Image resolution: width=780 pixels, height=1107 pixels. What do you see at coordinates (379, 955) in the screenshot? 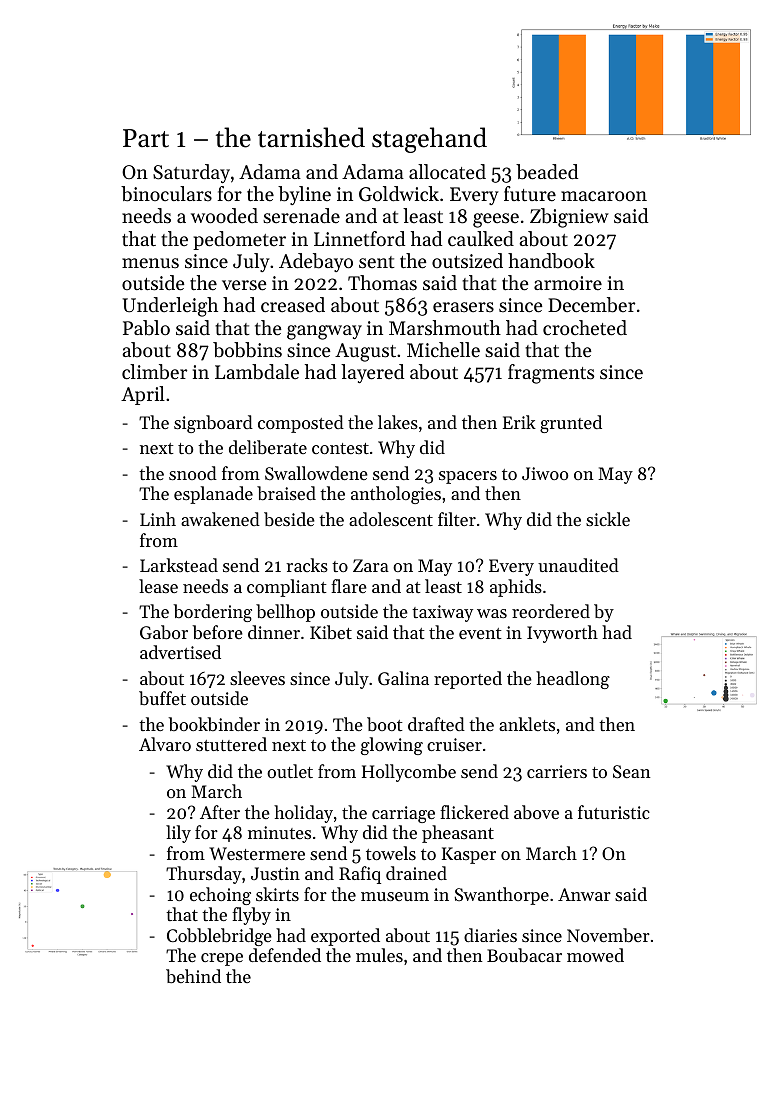
I see `mules` at bounding box center [379, 955].
